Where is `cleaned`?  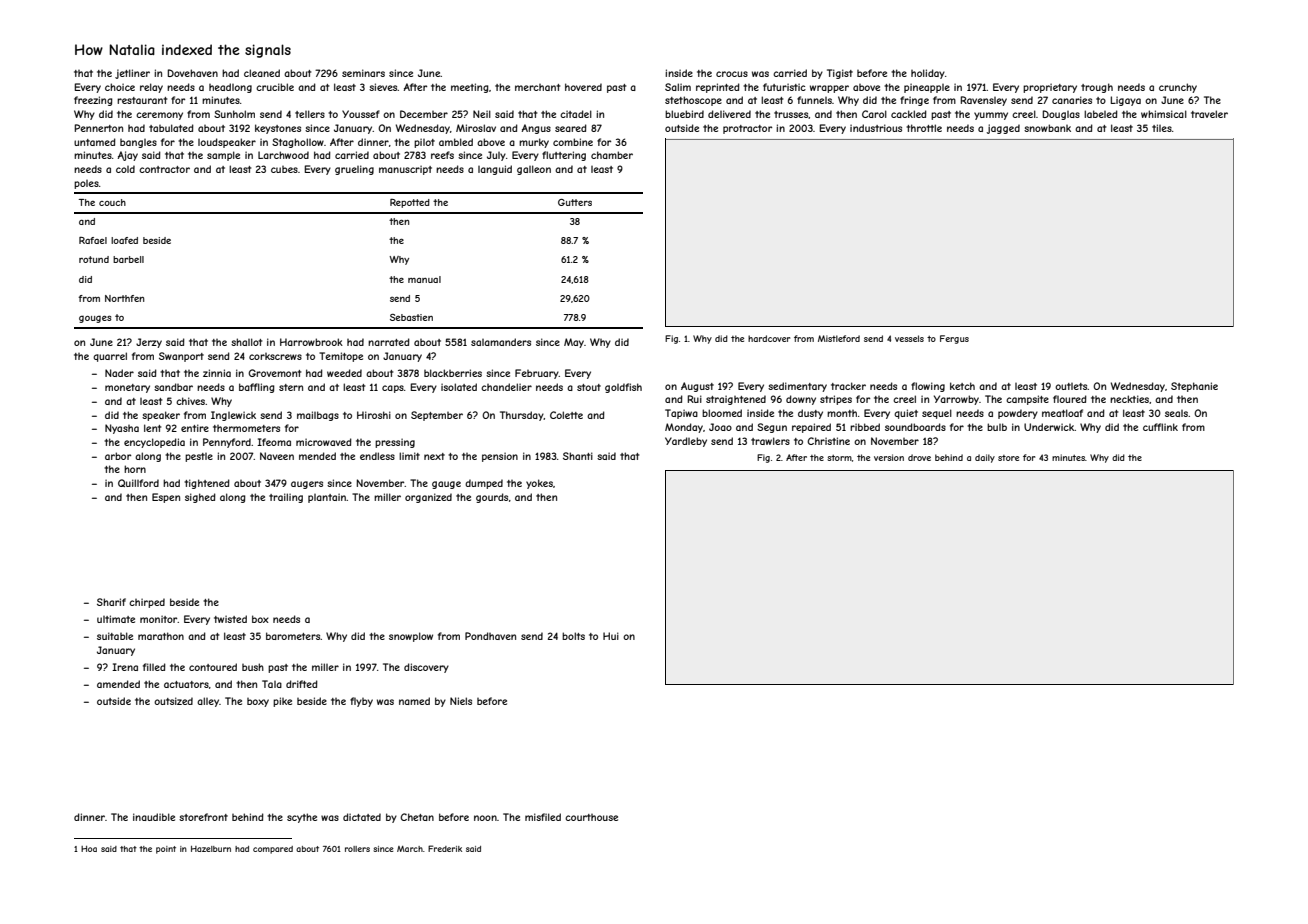
cleaned is located at coordinates (262, 73).
